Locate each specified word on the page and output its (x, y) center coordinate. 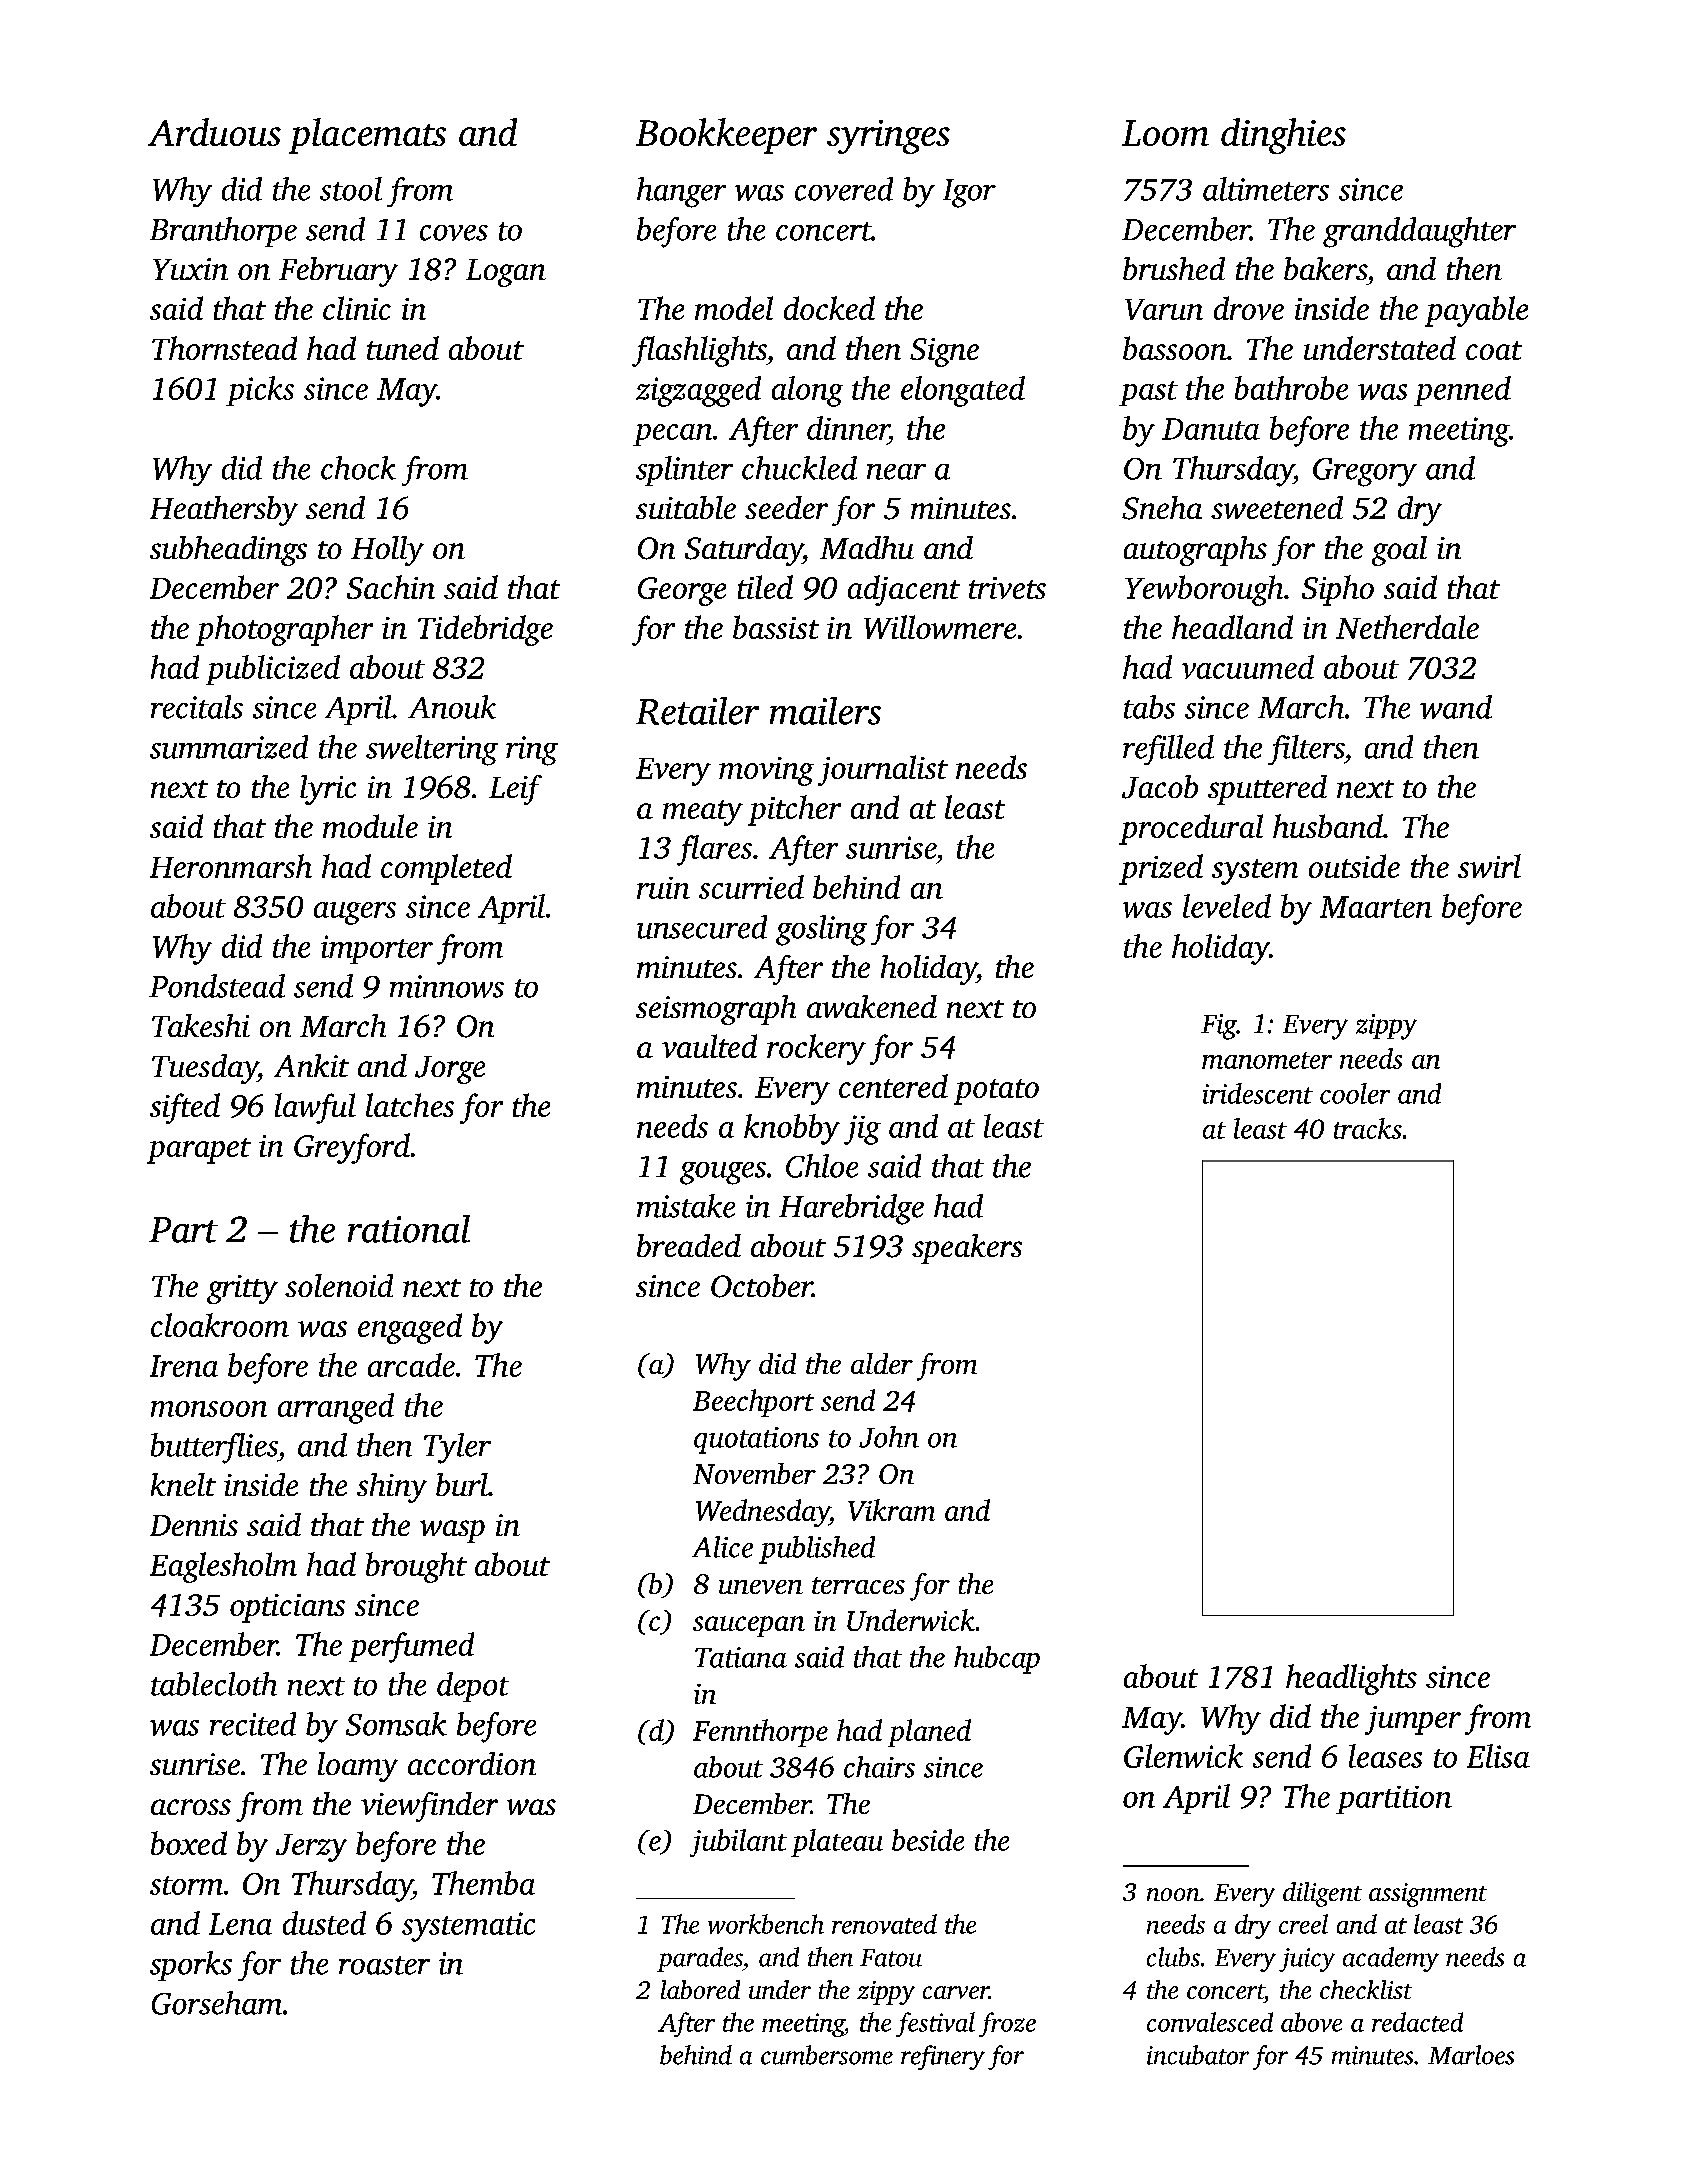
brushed (1174, 268)
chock (358, 468)
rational (409, 1229)
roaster (384, 1965)
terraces (858, 1585)
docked (829, 308)
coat (1494, 350)
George (682, 591)
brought (416, 1567)
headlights (1351, 1679)
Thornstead (224, 348)
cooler (1355, 1093)
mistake (686, 1206)
